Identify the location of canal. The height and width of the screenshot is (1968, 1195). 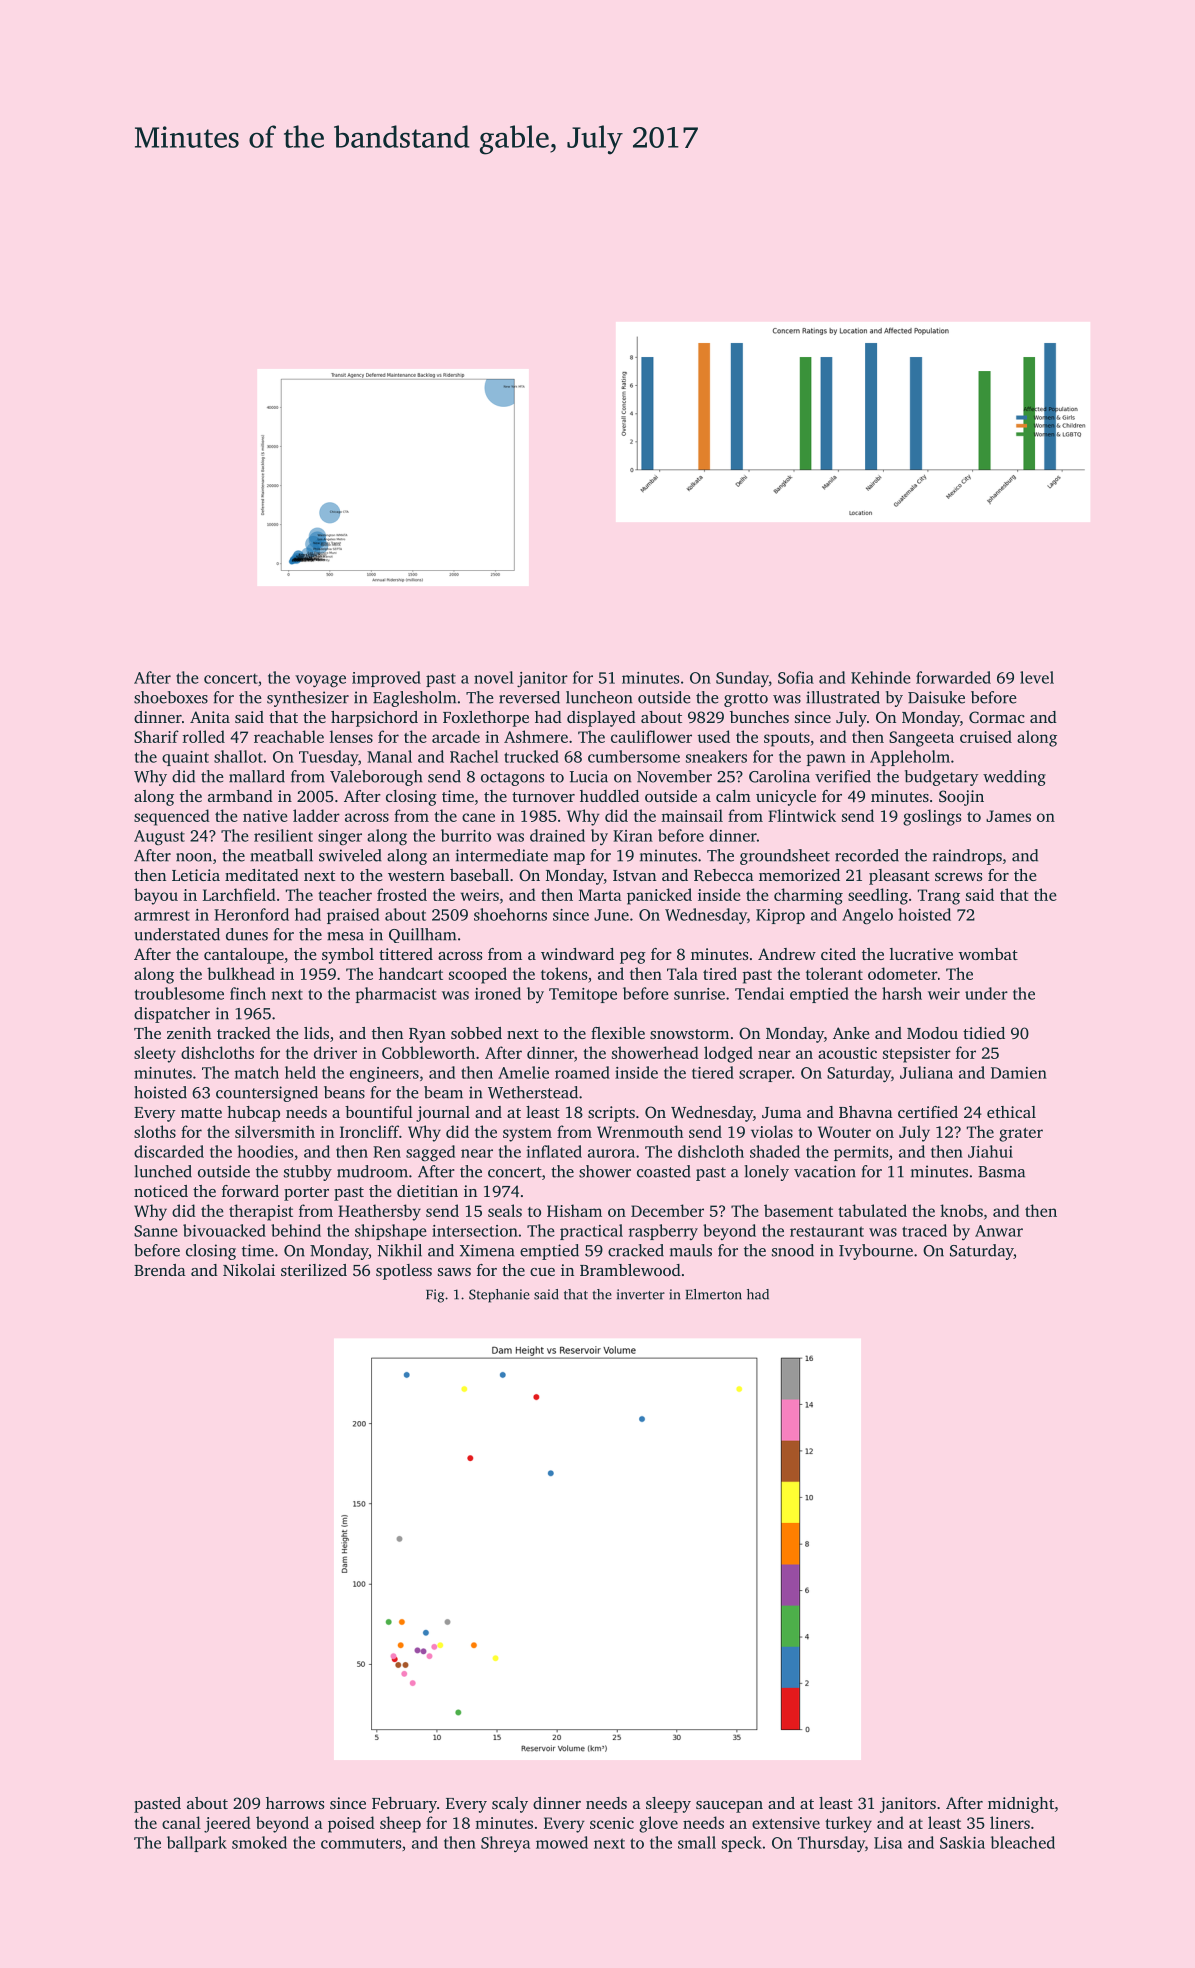
(181, 1822).
